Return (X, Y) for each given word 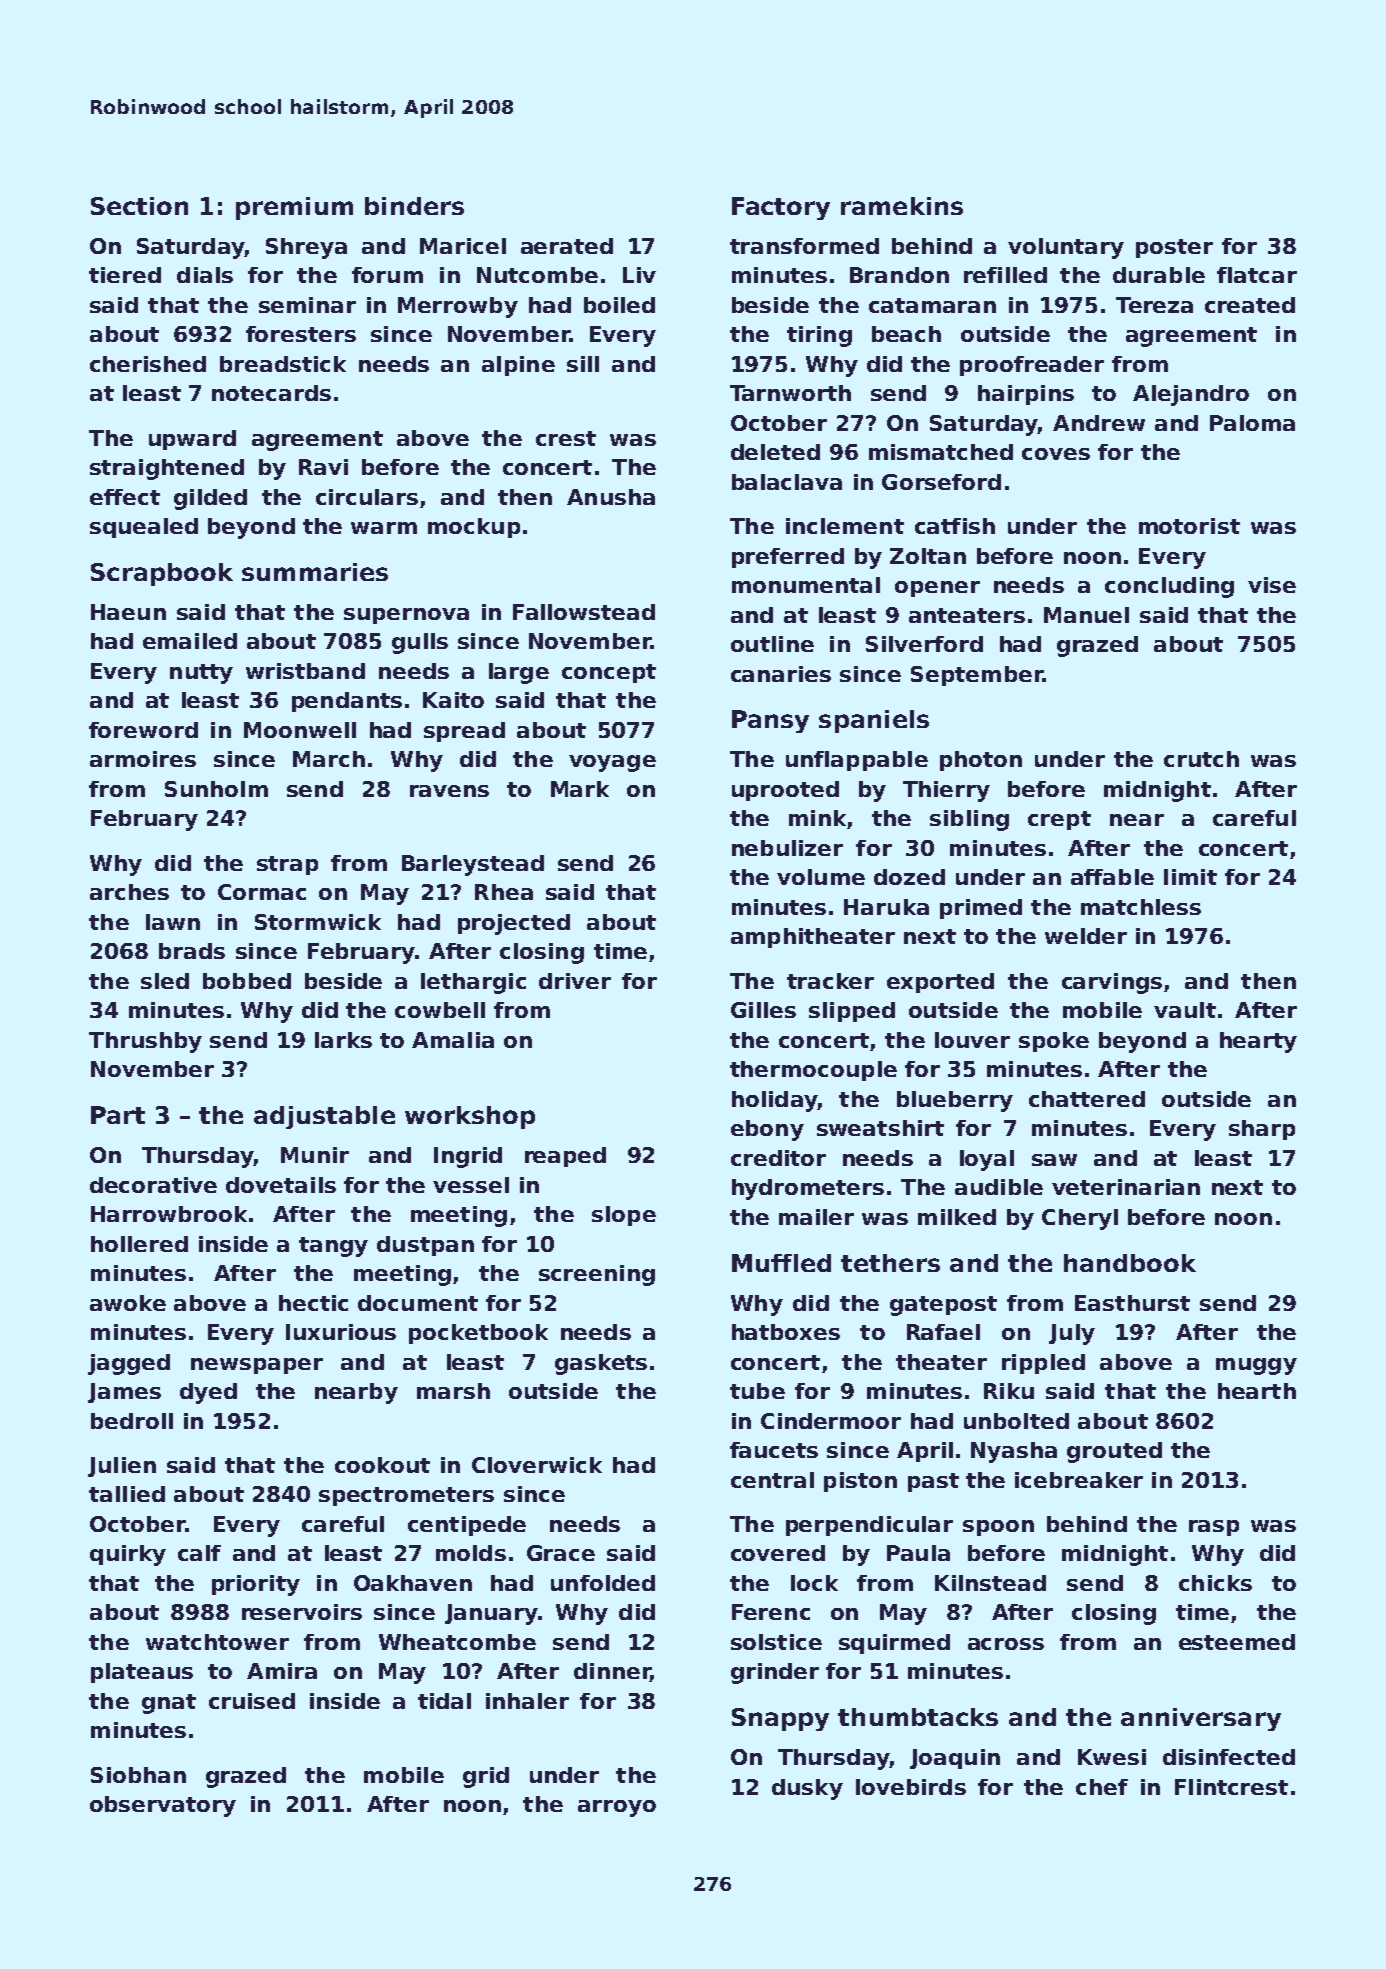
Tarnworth (790, 393)
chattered (1087, 1099)
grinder (775, 1673)
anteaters (967, 615)
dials (205, 275)
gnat (169, 1704)
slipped (852, 1012)
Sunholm (216, 789)
